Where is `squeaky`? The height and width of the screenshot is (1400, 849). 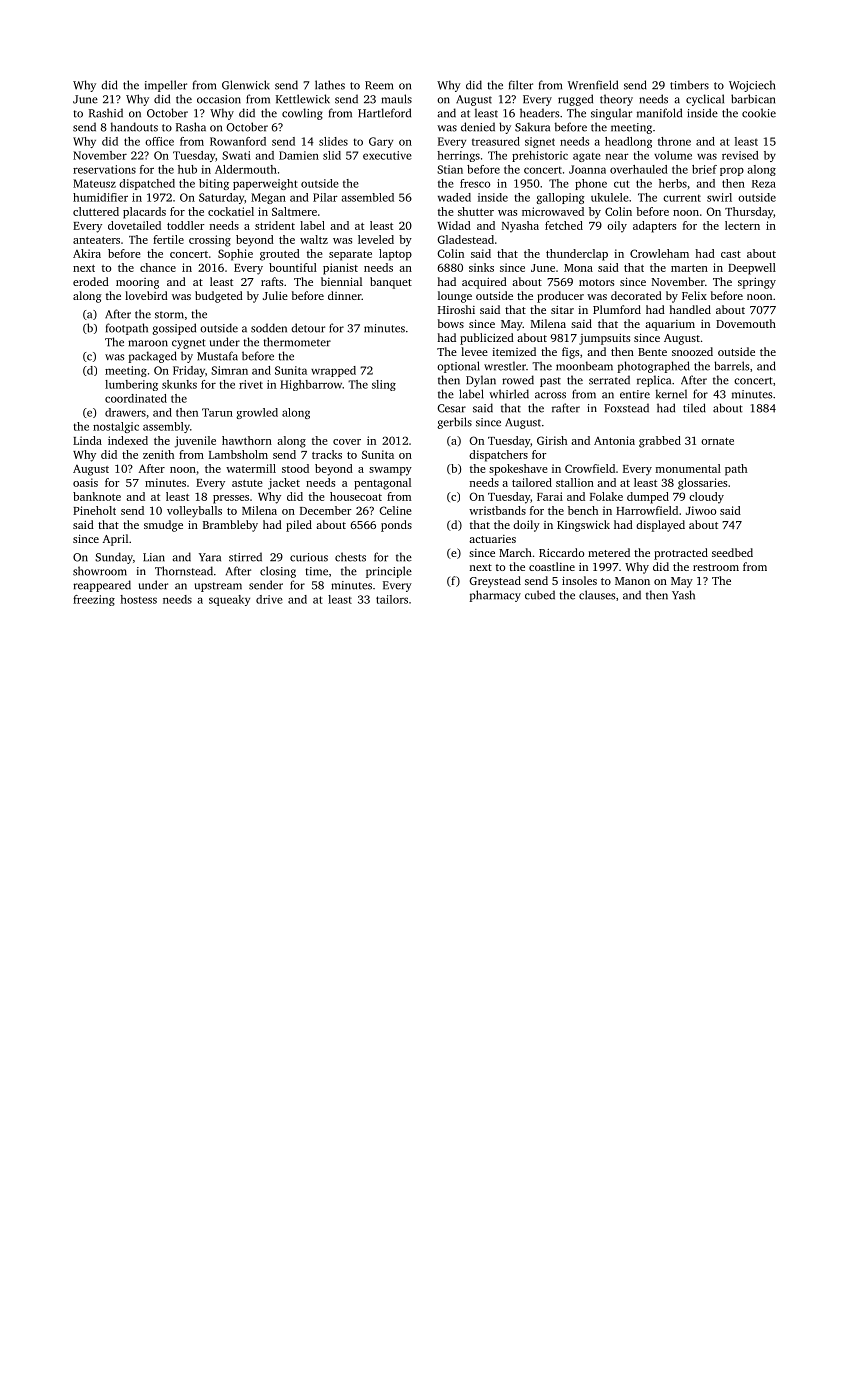 squeaky is located at coordinates (229, 600).
